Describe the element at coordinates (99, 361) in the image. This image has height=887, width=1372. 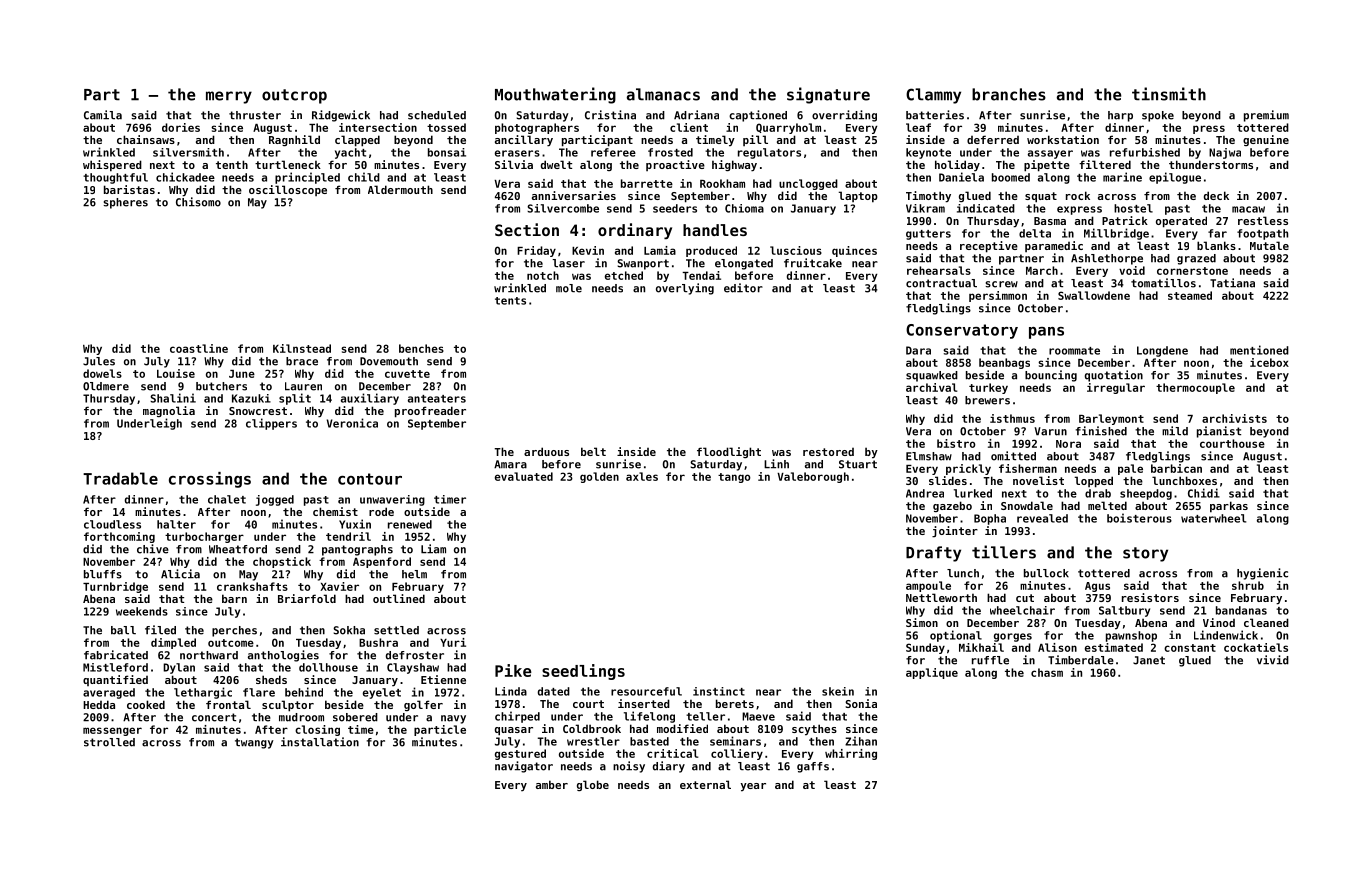
I see `Jules` at that location.
